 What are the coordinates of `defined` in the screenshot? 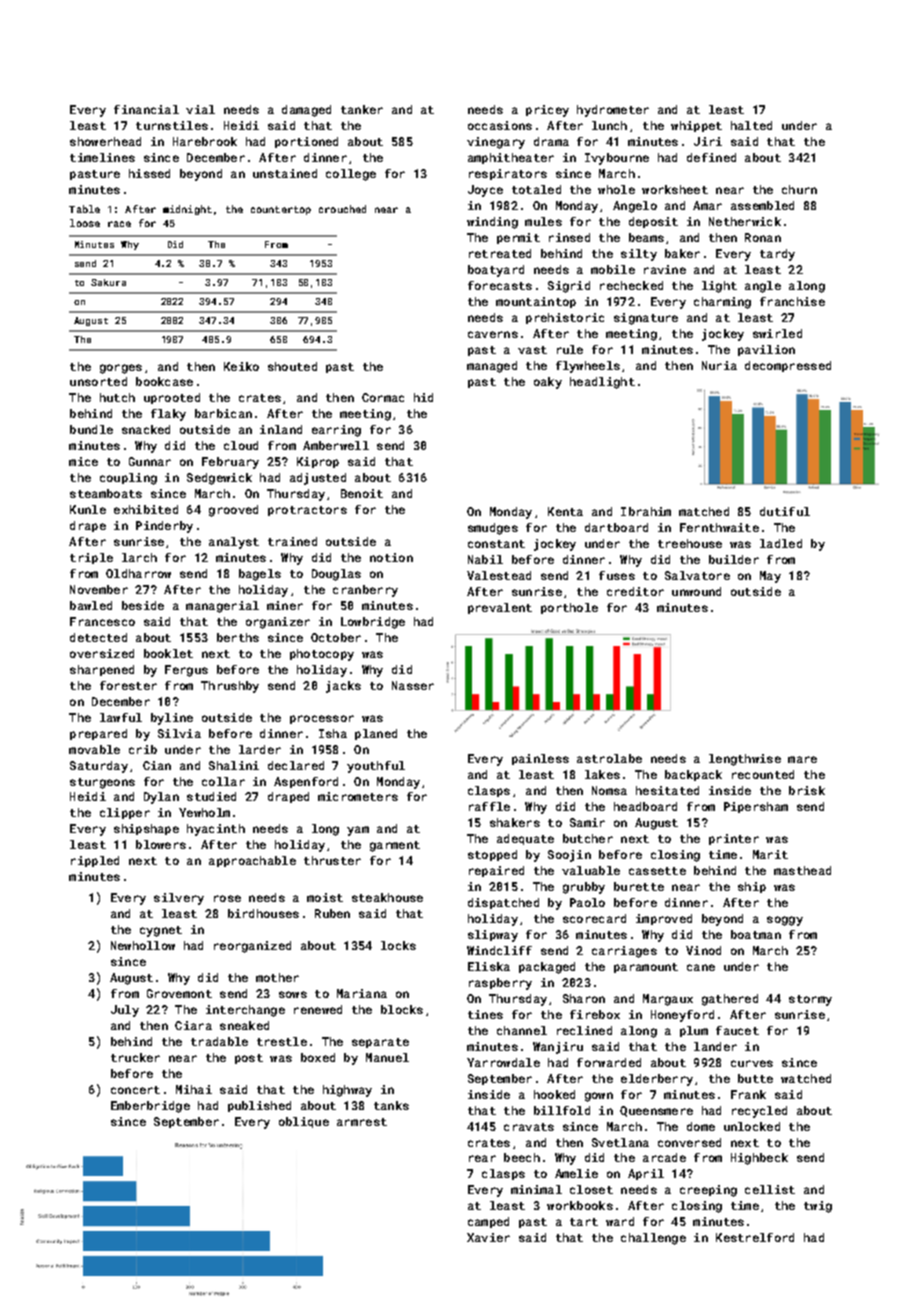 It's located at (711, 157).
